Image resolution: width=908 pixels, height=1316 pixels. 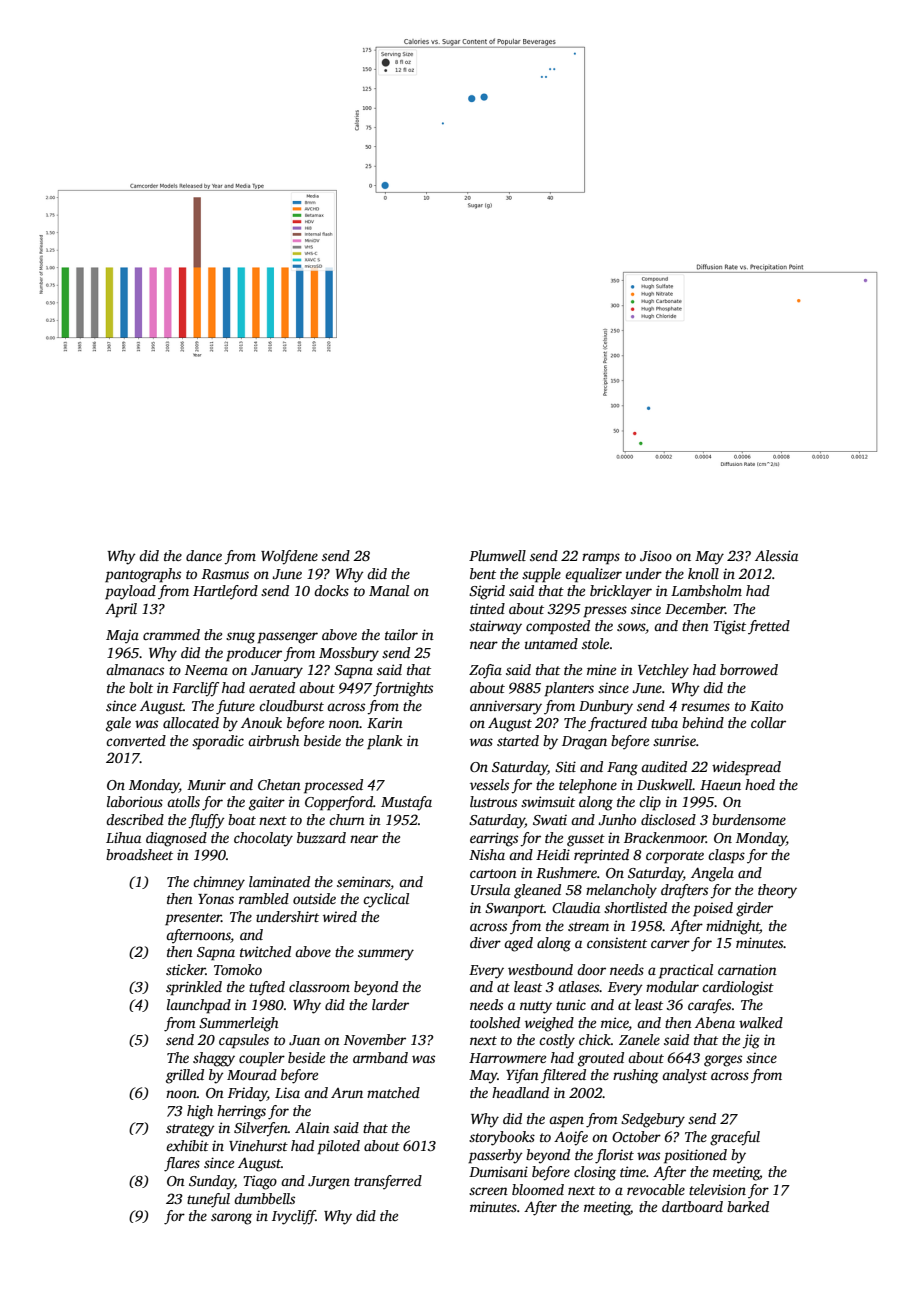 I want to click on collar, so click(x=768, y=722).
